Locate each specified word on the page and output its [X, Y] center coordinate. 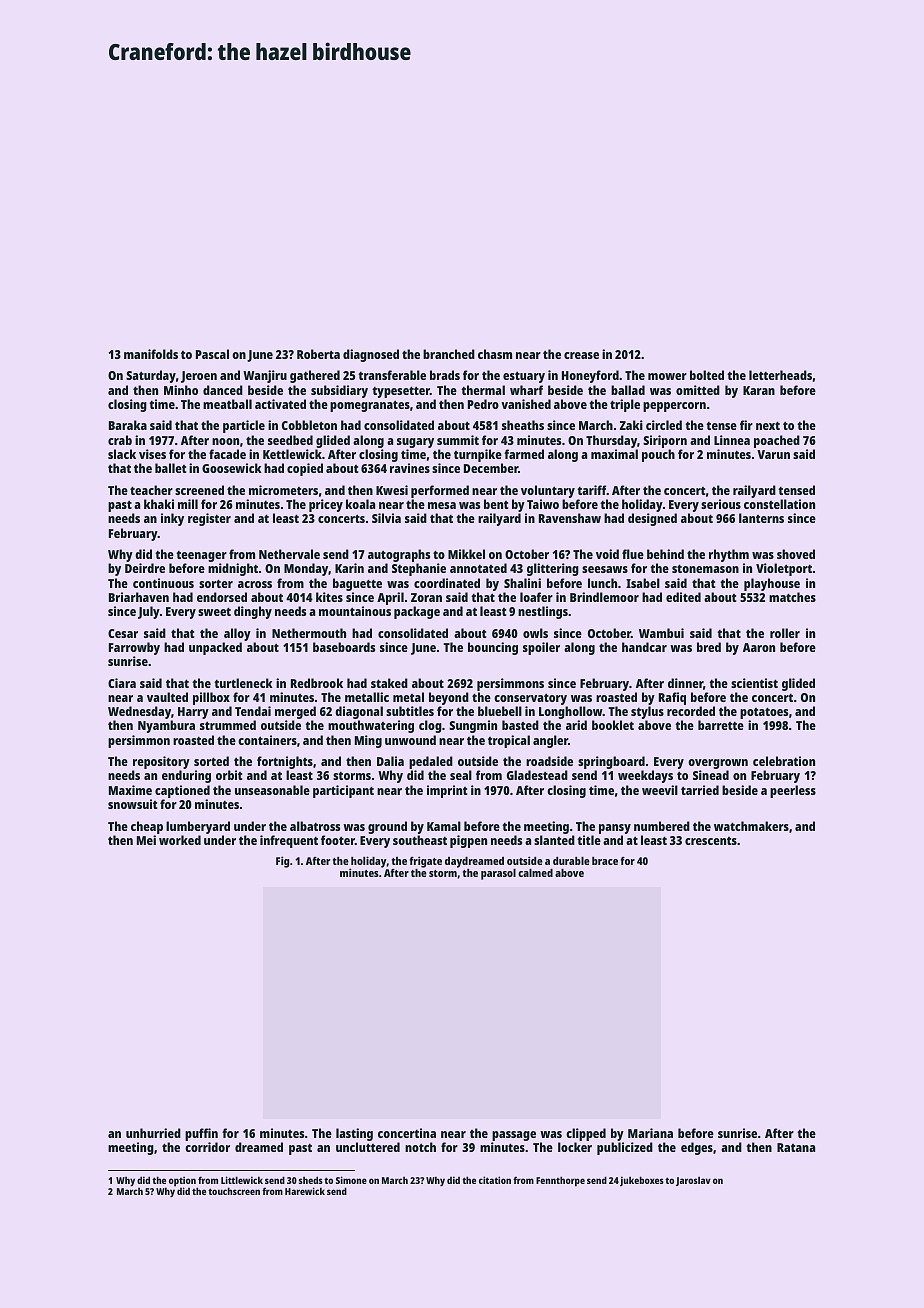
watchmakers [751, 826]
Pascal [212, 354]
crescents [711, 841]
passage [514, 1136]
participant [343, 791]
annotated [478, 568]
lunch [602, 583]
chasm [495, 354]
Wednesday [139, 713]
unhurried [153, 1133]
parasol [498, 874]
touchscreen [234, 1191]
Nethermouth [309, 633]
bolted [707, 375]
